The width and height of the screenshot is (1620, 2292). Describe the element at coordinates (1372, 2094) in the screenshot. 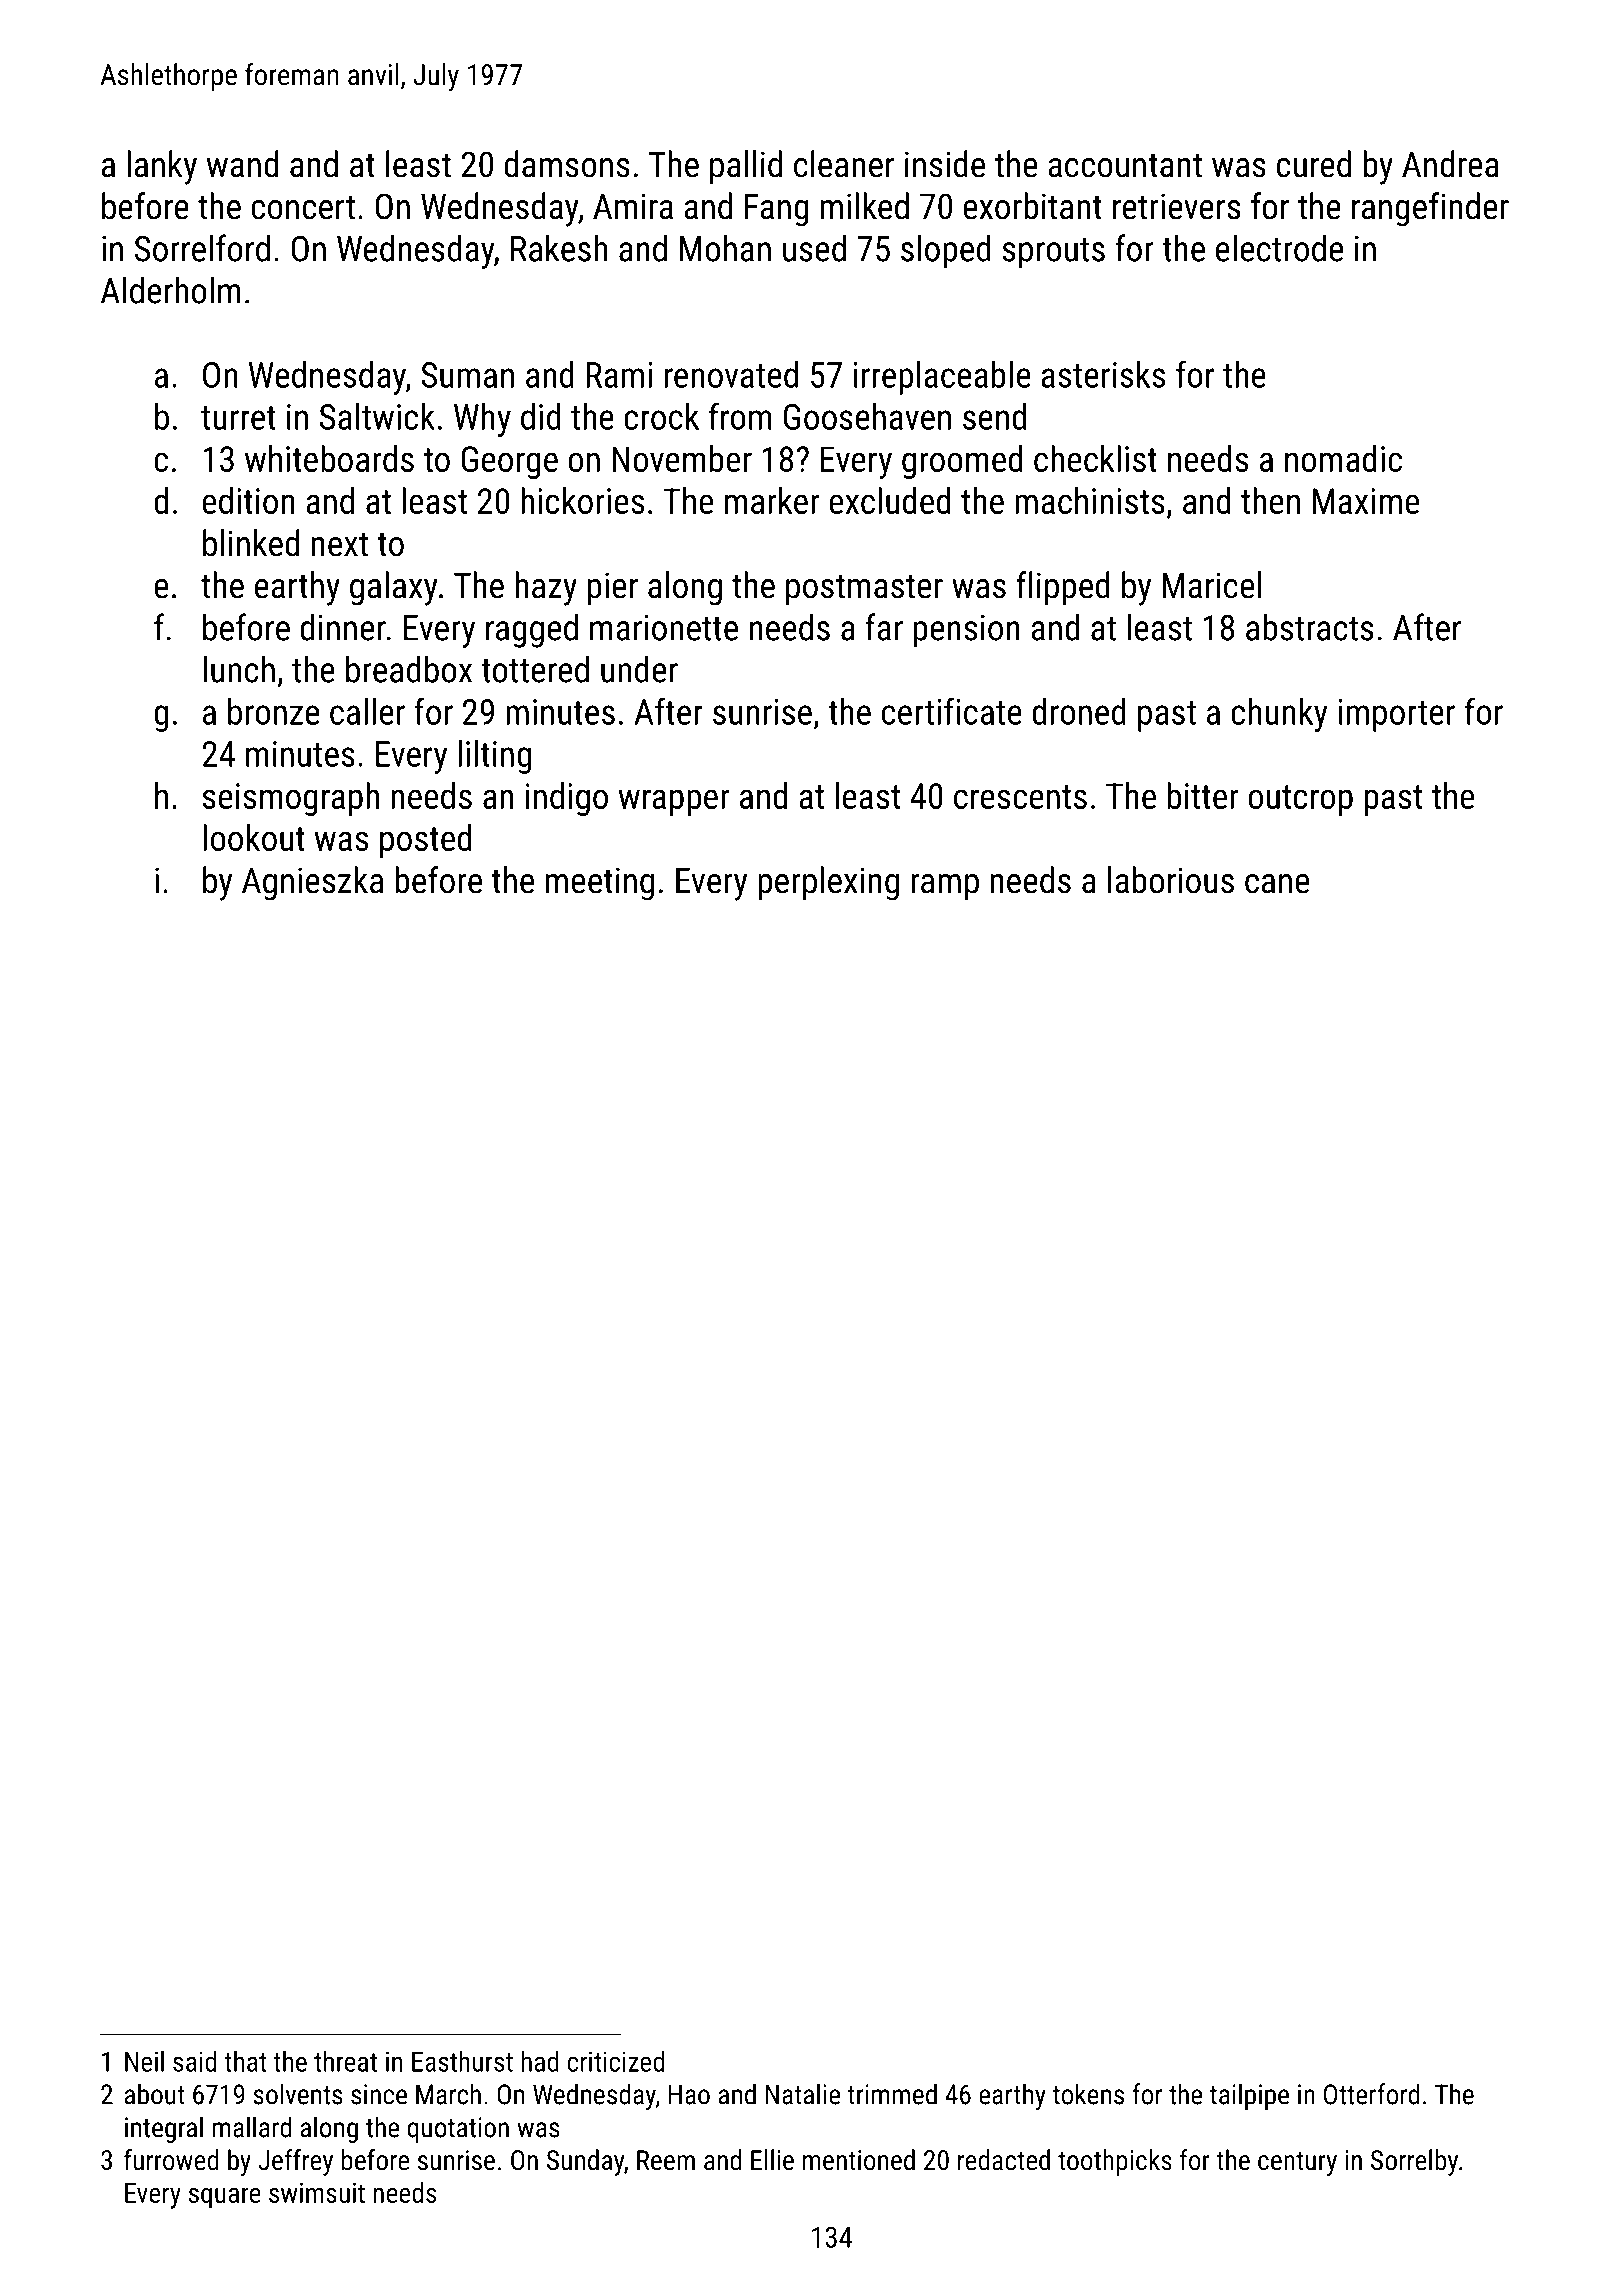

I see `Otterford` at that location.
